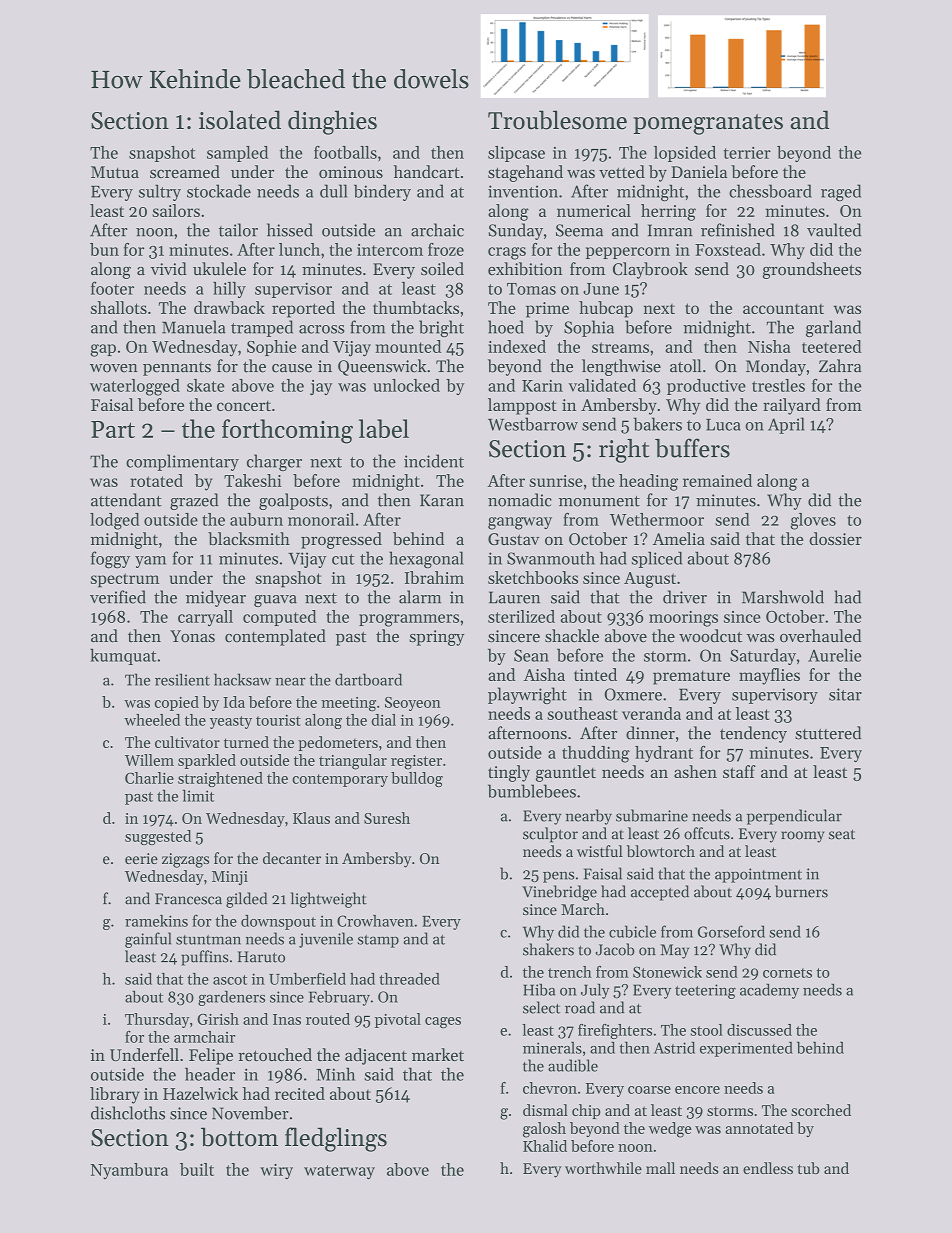 This page has width=952, height=1233. I want to click on bun, so click(104, 249).
